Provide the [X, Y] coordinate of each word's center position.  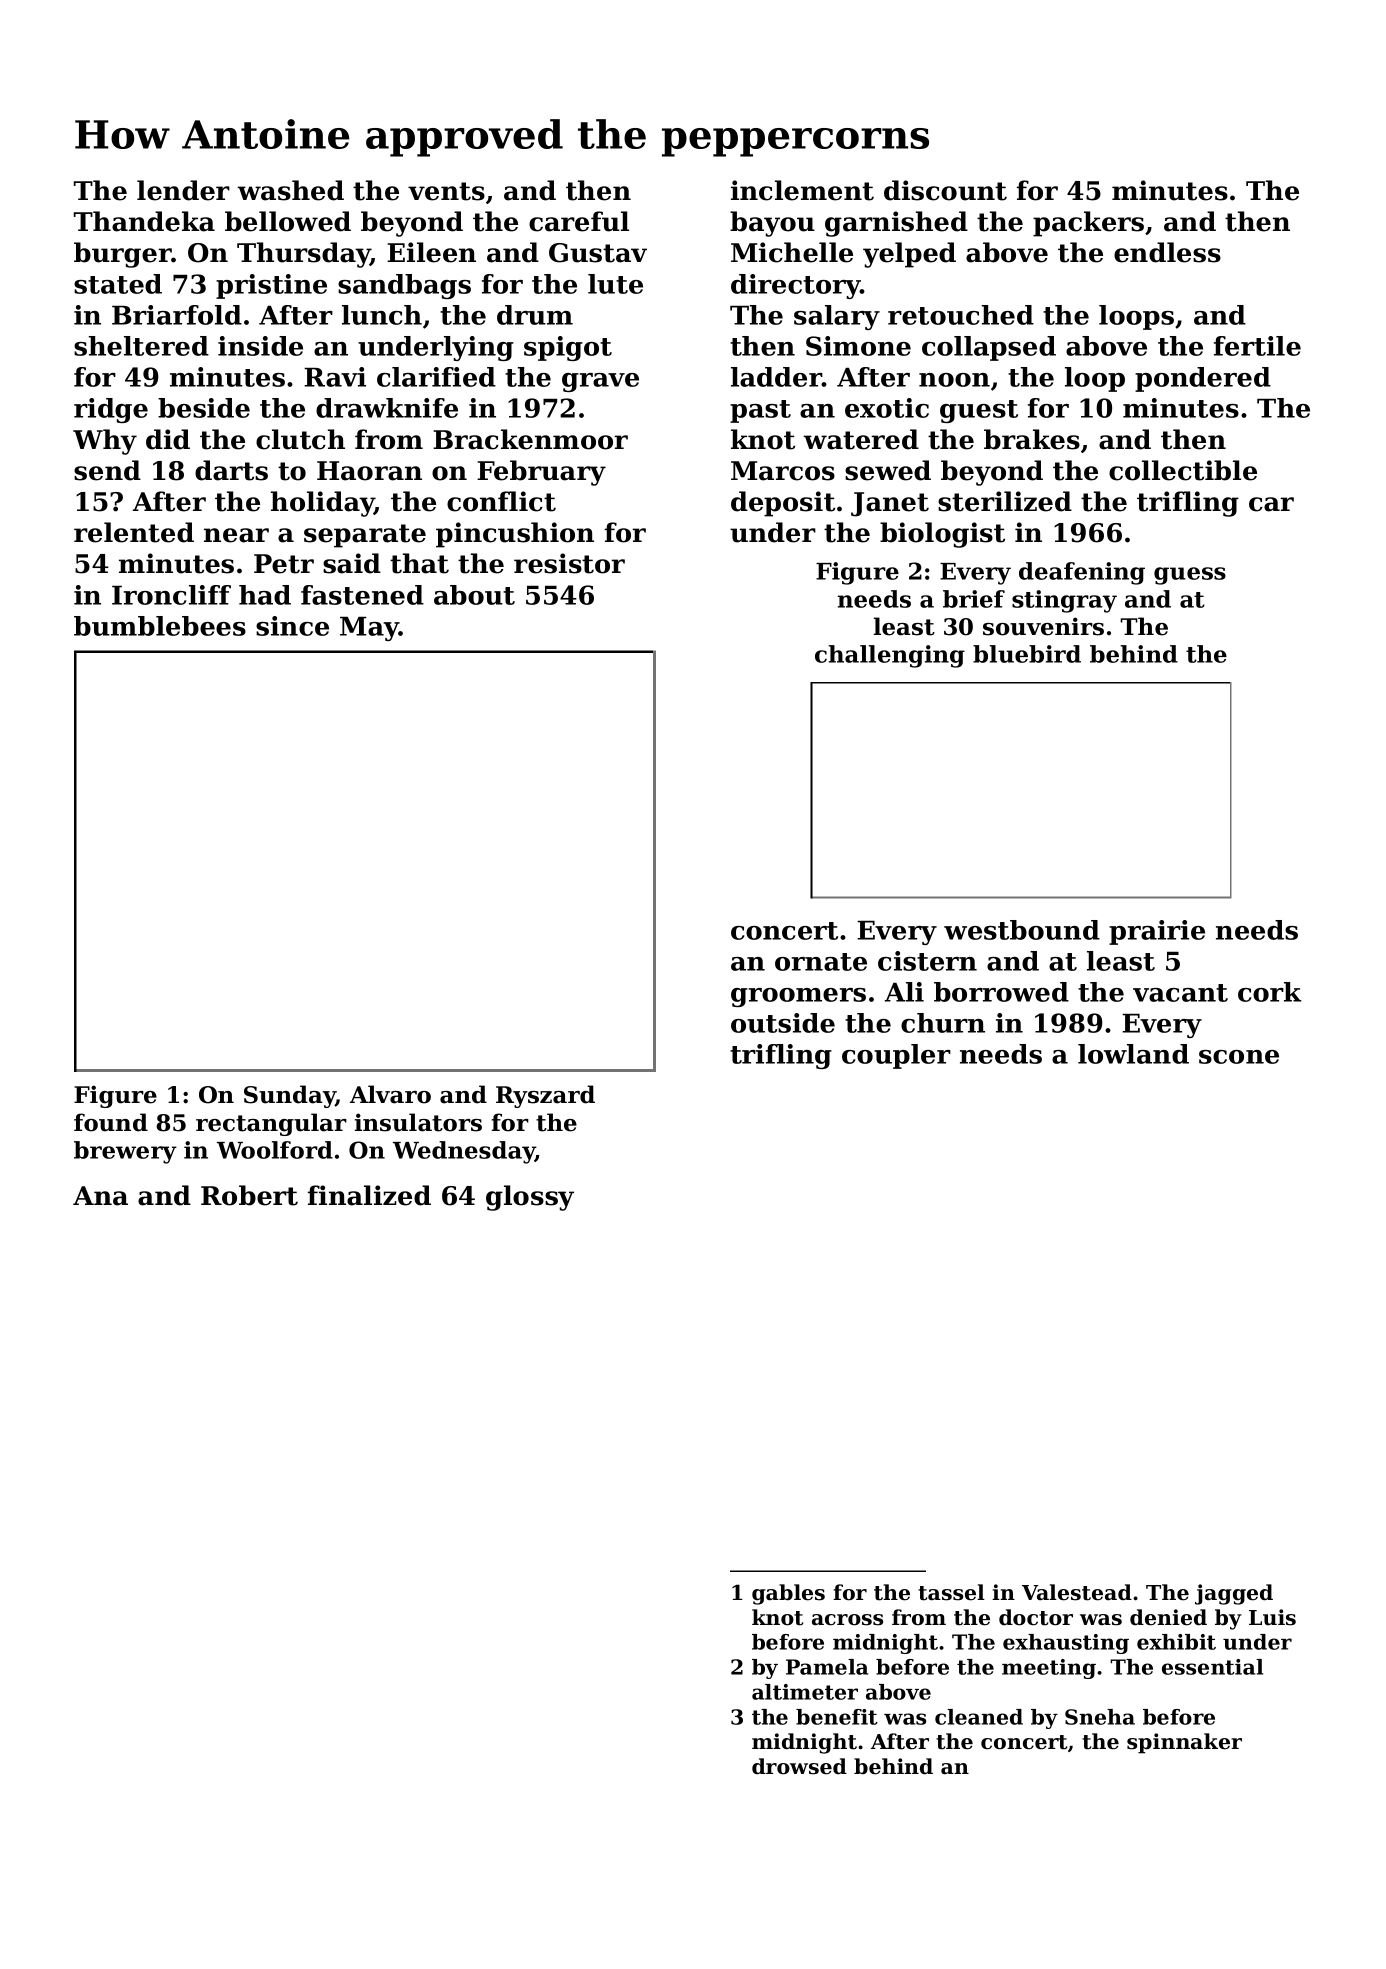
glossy [530, 1198]
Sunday [290, 1096]
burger [123, 255]
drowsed [799, 1766]
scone [1239, 1057]
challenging [890, 656]
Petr [284, 564]
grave [600, 382]
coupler [896, 1056]
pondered [1203, 379]
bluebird [1027, 654]
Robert [249, 1195]
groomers [798, 997]
